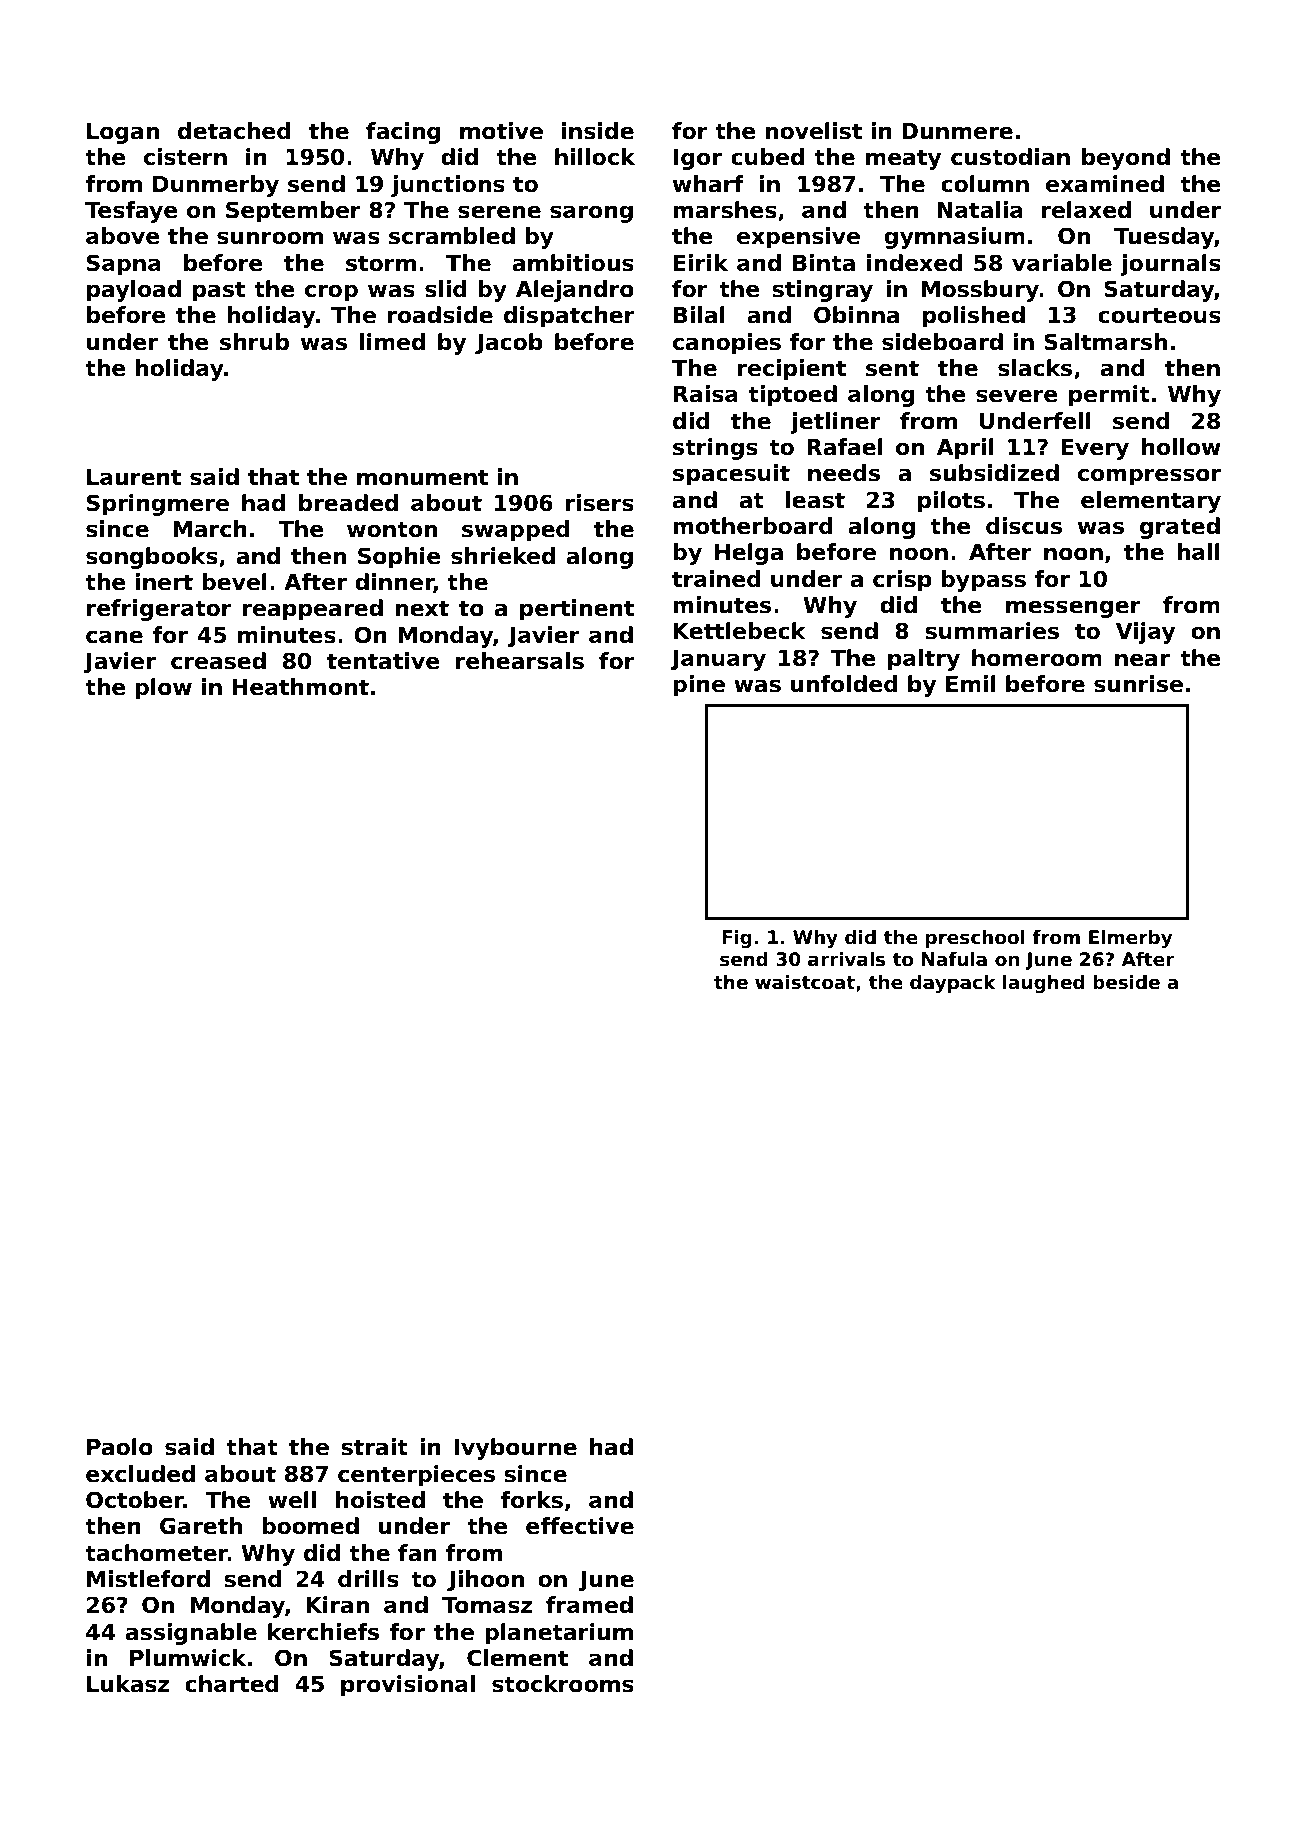  What do you see at coordinates (1126, 982) in the screenshot?
I see `beside` at bounding box center [1126, 982].
